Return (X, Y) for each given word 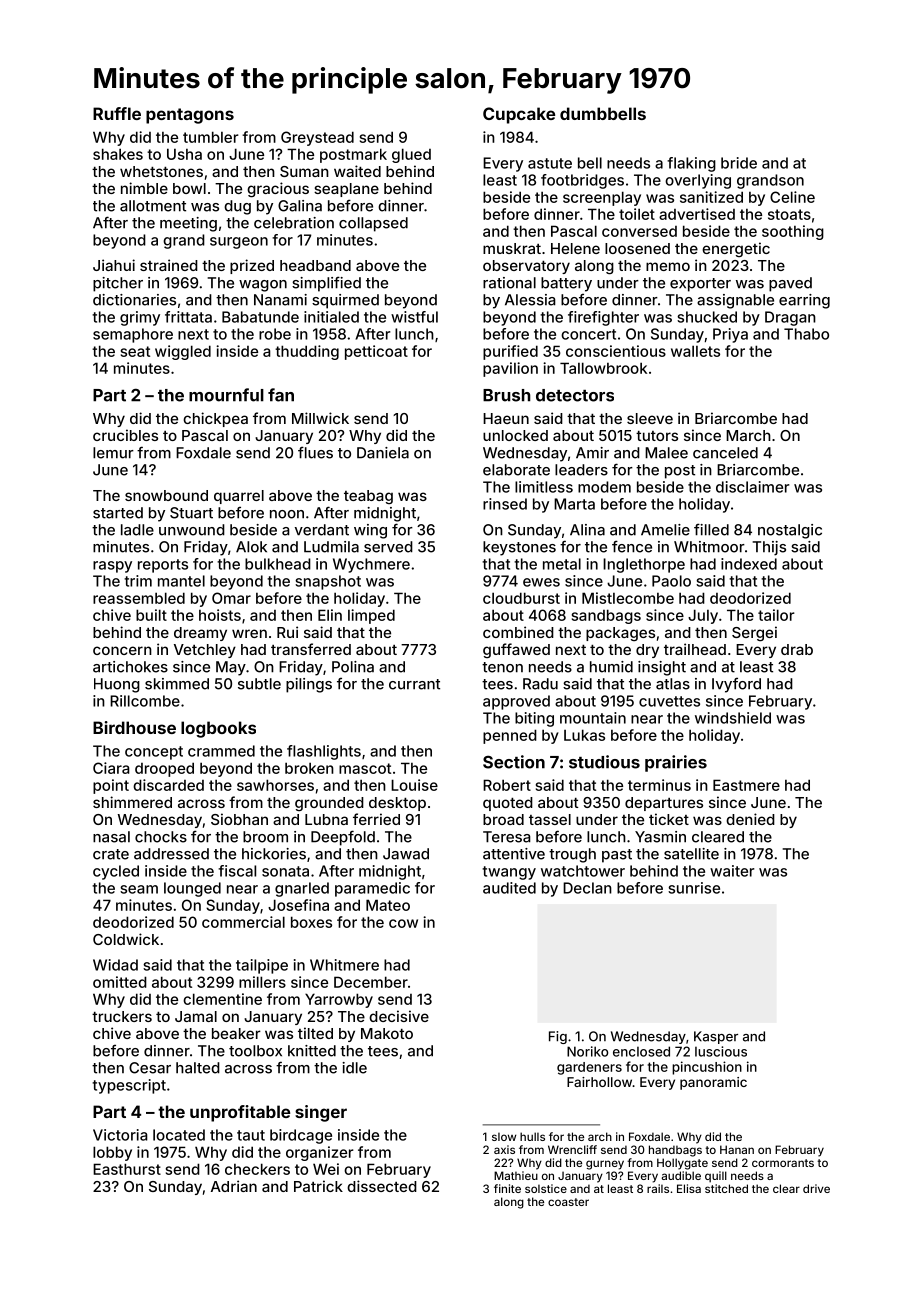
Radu (540, 684)
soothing (793, 232)
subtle (259, 684)
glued (411, 155)
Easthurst (127, 1169)
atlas (673, 684)
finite (507, 1188)
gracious (278, 190)
